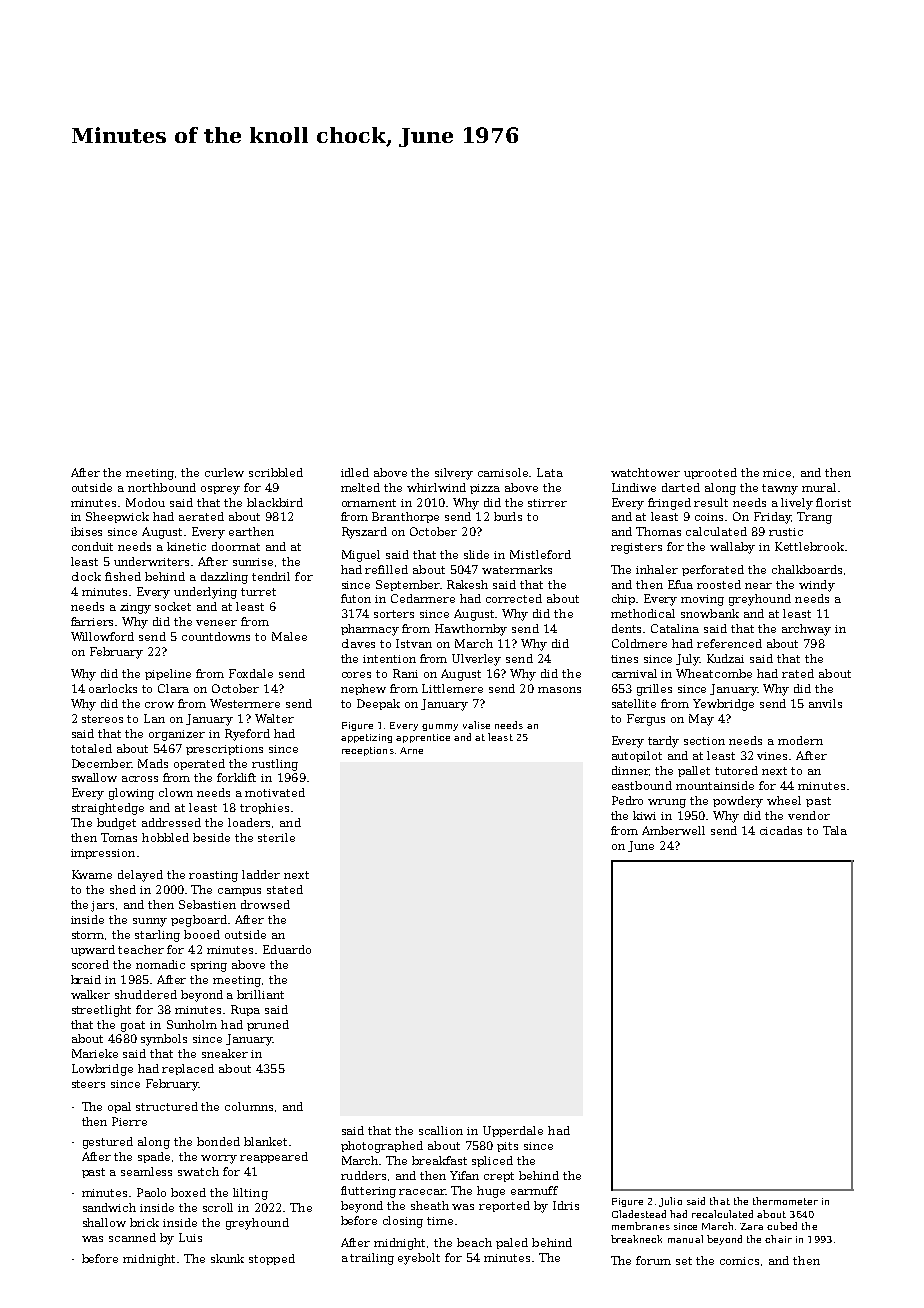 The height and width of the image is (1308, 924). What do you see at coordinates (514, 598) in the image?
I see `corrected` at bounding box center [514, 598].
